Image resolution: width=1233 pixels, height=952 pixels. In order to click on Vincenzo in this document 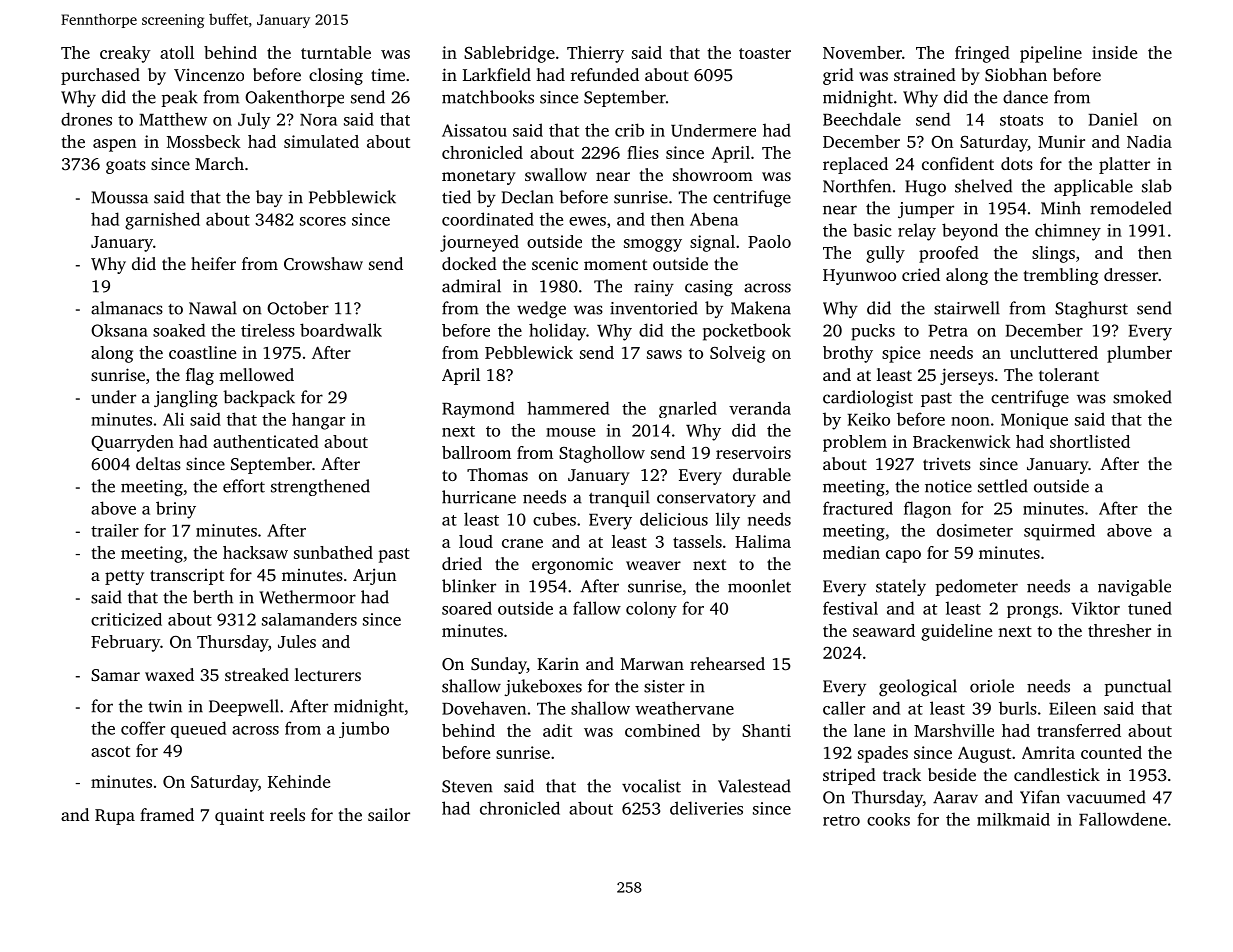, I will do `click(209, 74)`.
